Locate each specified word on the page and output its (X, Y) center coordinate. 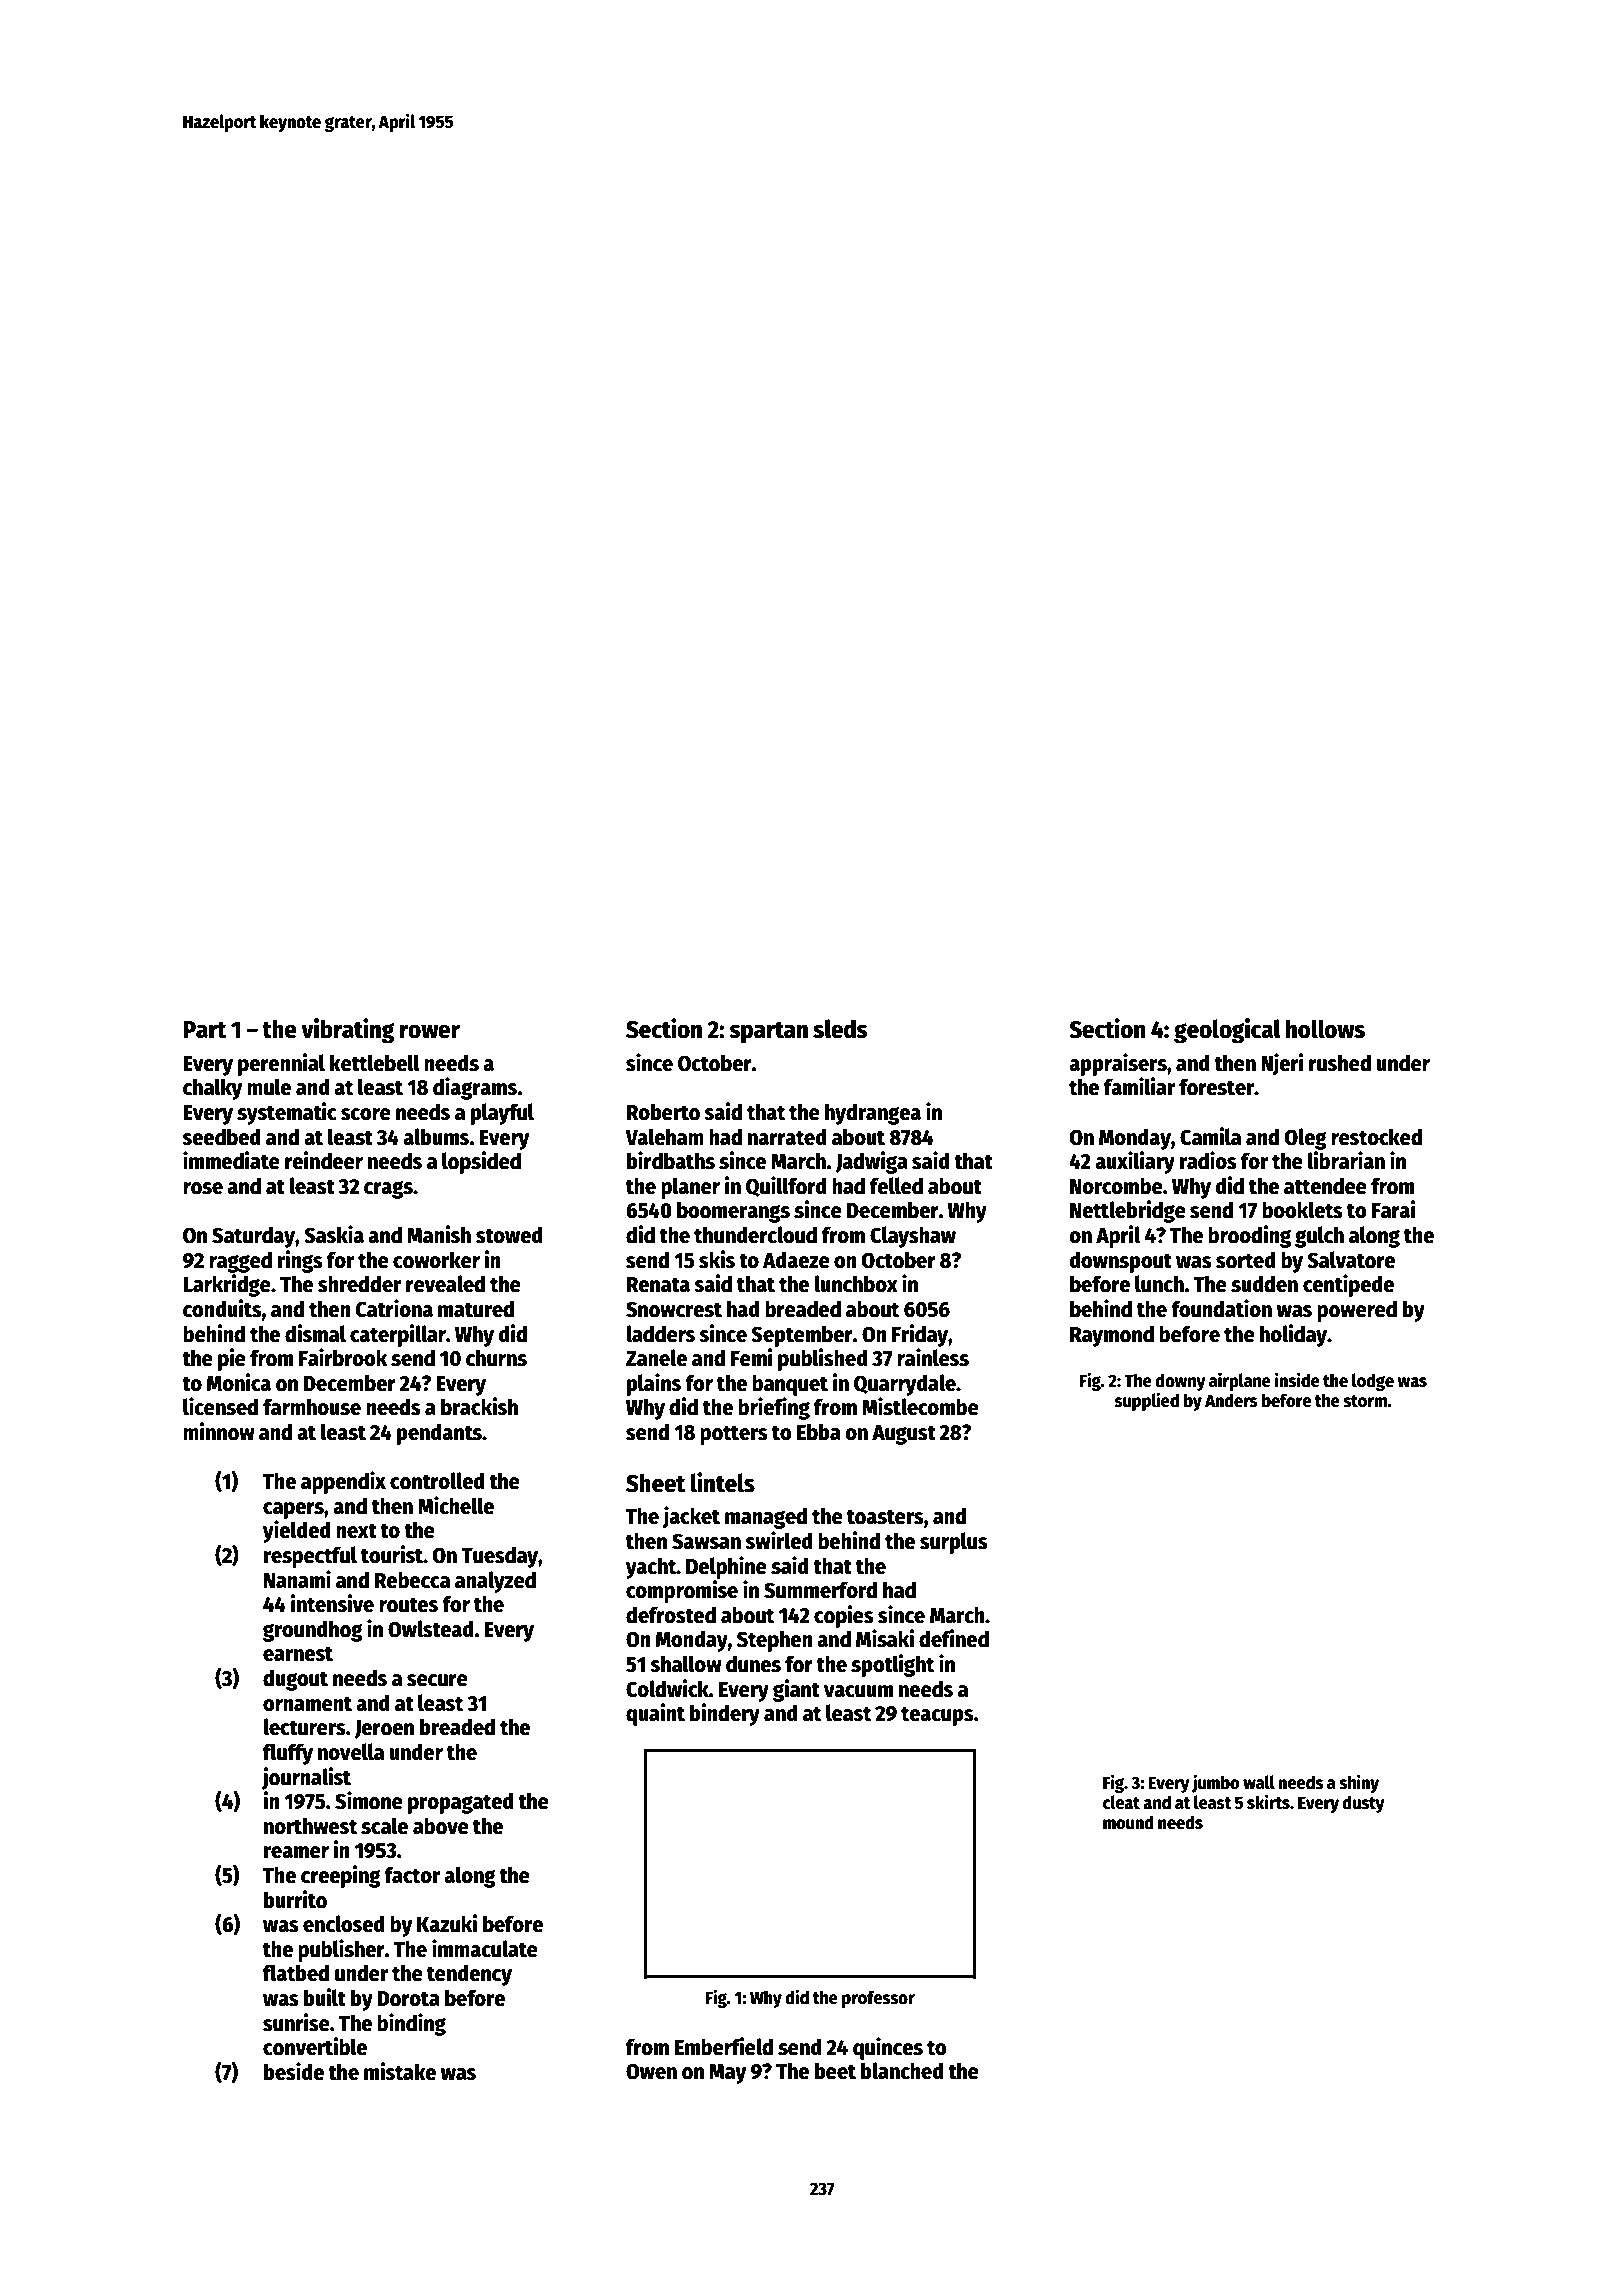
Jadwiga (871, 1162)
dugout (295, 1680)
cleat (1121, 1802)
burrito (295, 1899)
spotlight (892, 1665)
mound (1128, 1822)
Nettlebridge (1128, 1211)
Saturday (253, 1237)
